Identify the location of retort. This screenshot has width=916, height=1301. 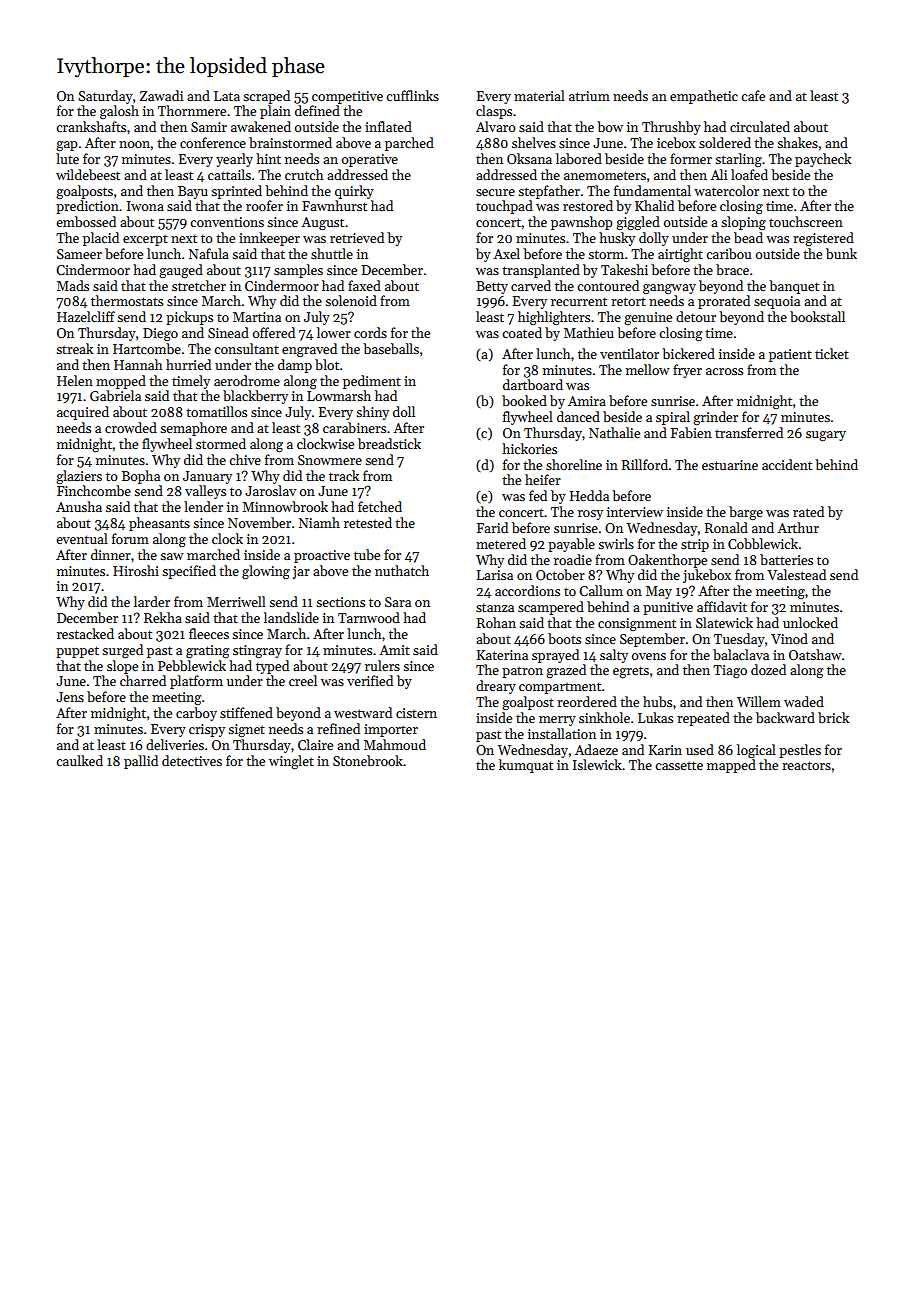
(628, 301).
